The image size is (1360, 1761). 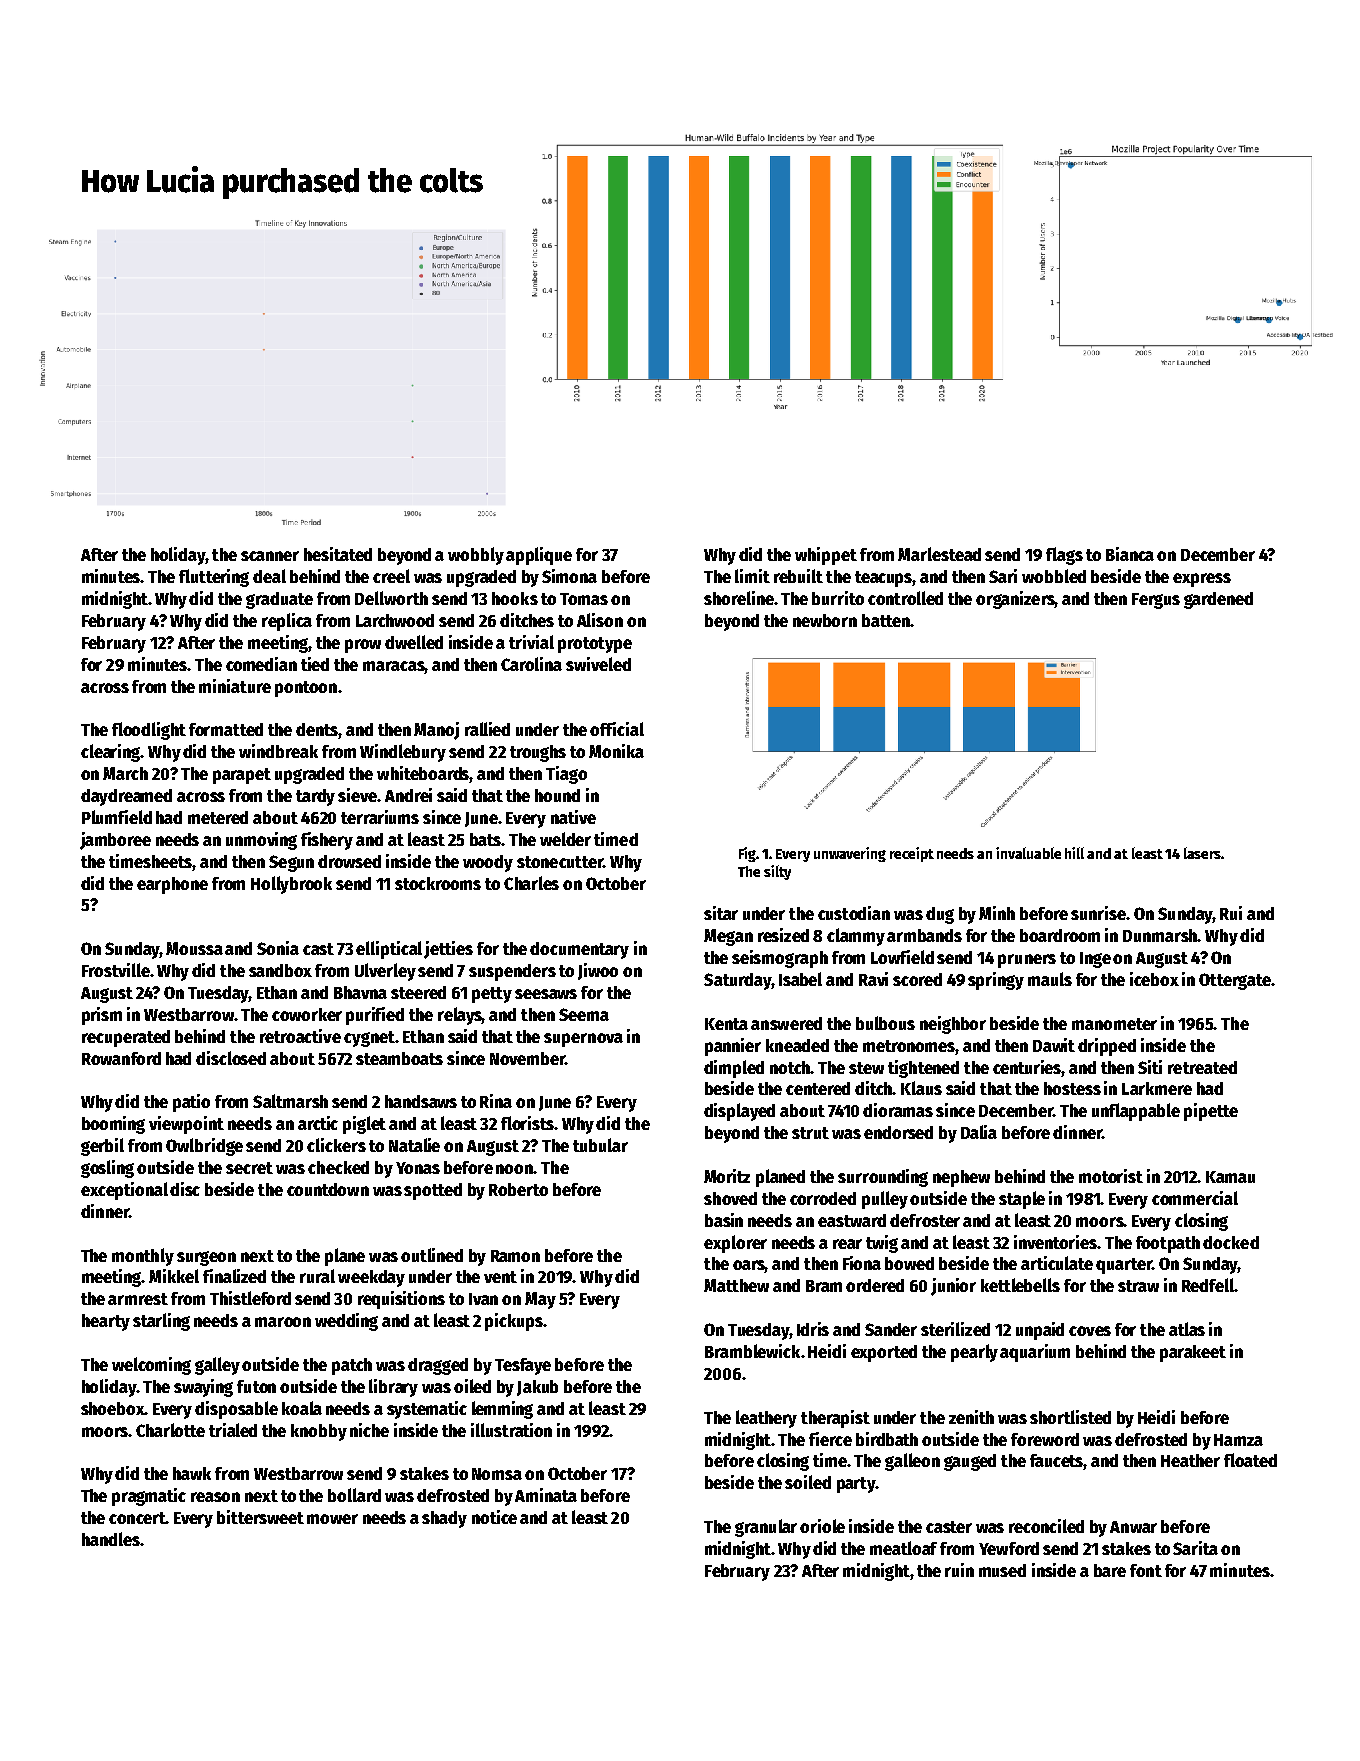 I want to click on daydreamed, so click(x=126, y=797).
